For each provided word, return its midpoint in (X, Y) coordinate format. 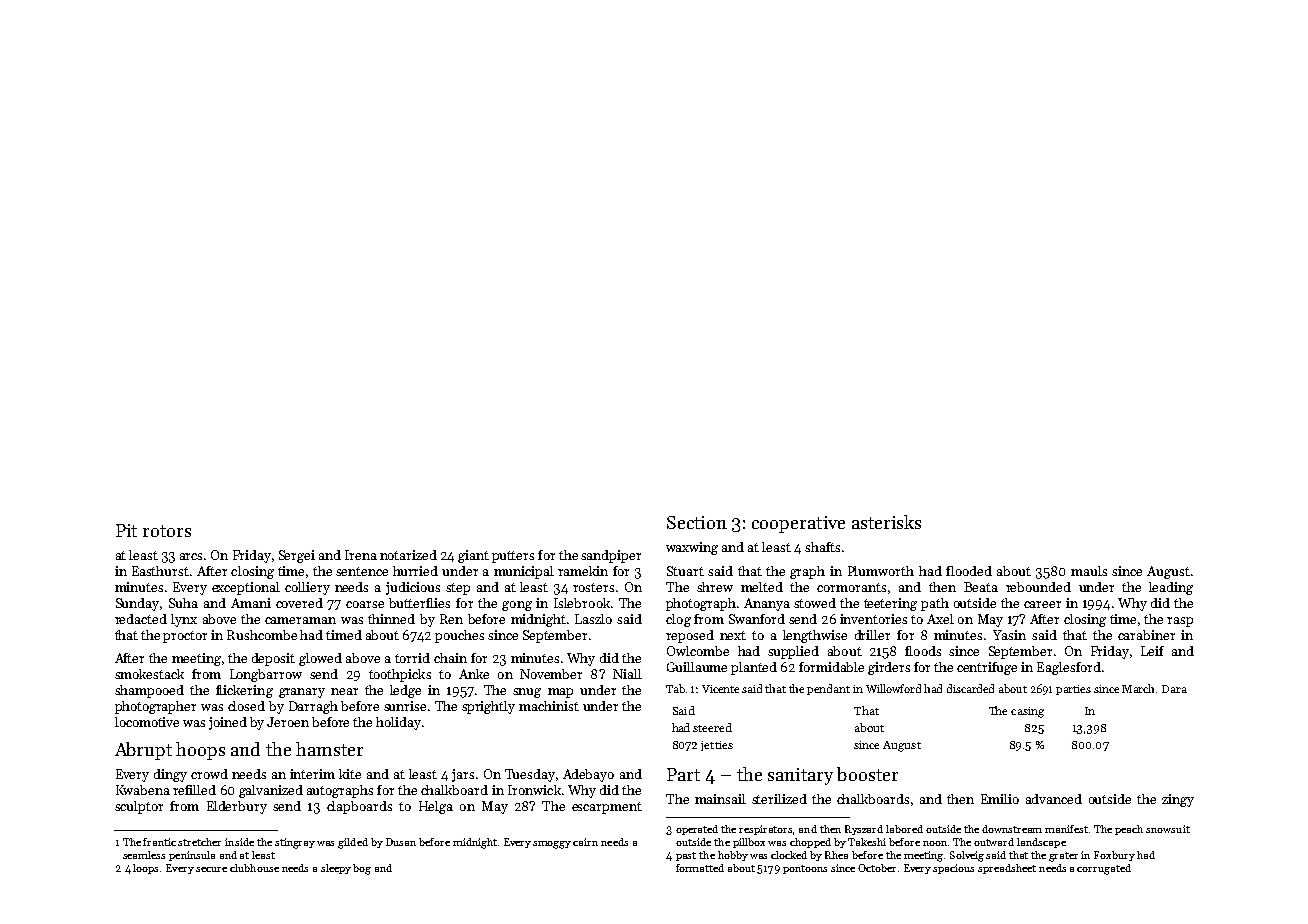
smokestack (149, 674)
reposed (690, 636)
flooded (969, 571)
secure (211, 869)
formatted (700, 868)
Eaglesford (1069, 668)
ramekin (583, 571)
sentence (362, 571)
